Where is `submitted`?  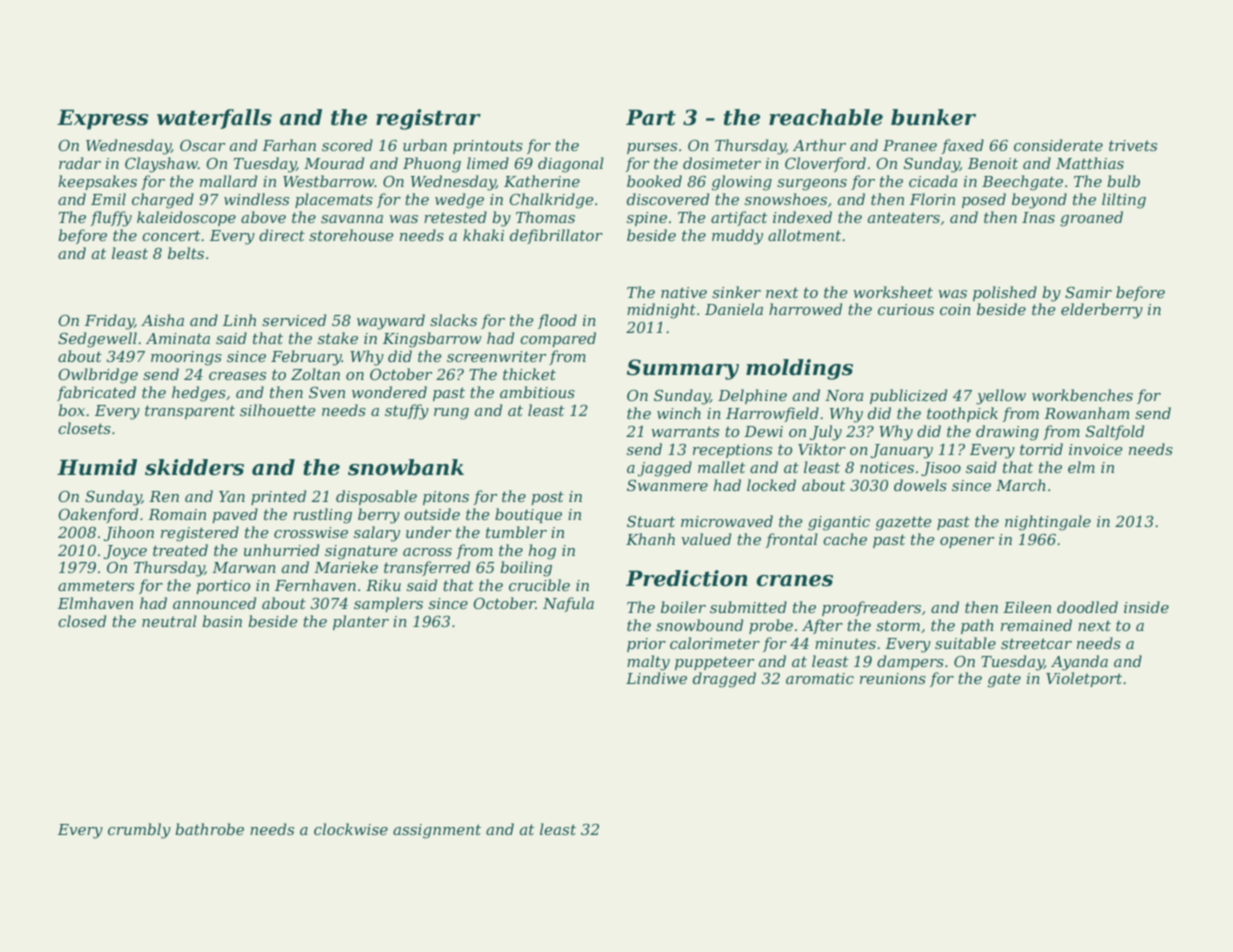
submitted is located at coordinates (748, 607).
